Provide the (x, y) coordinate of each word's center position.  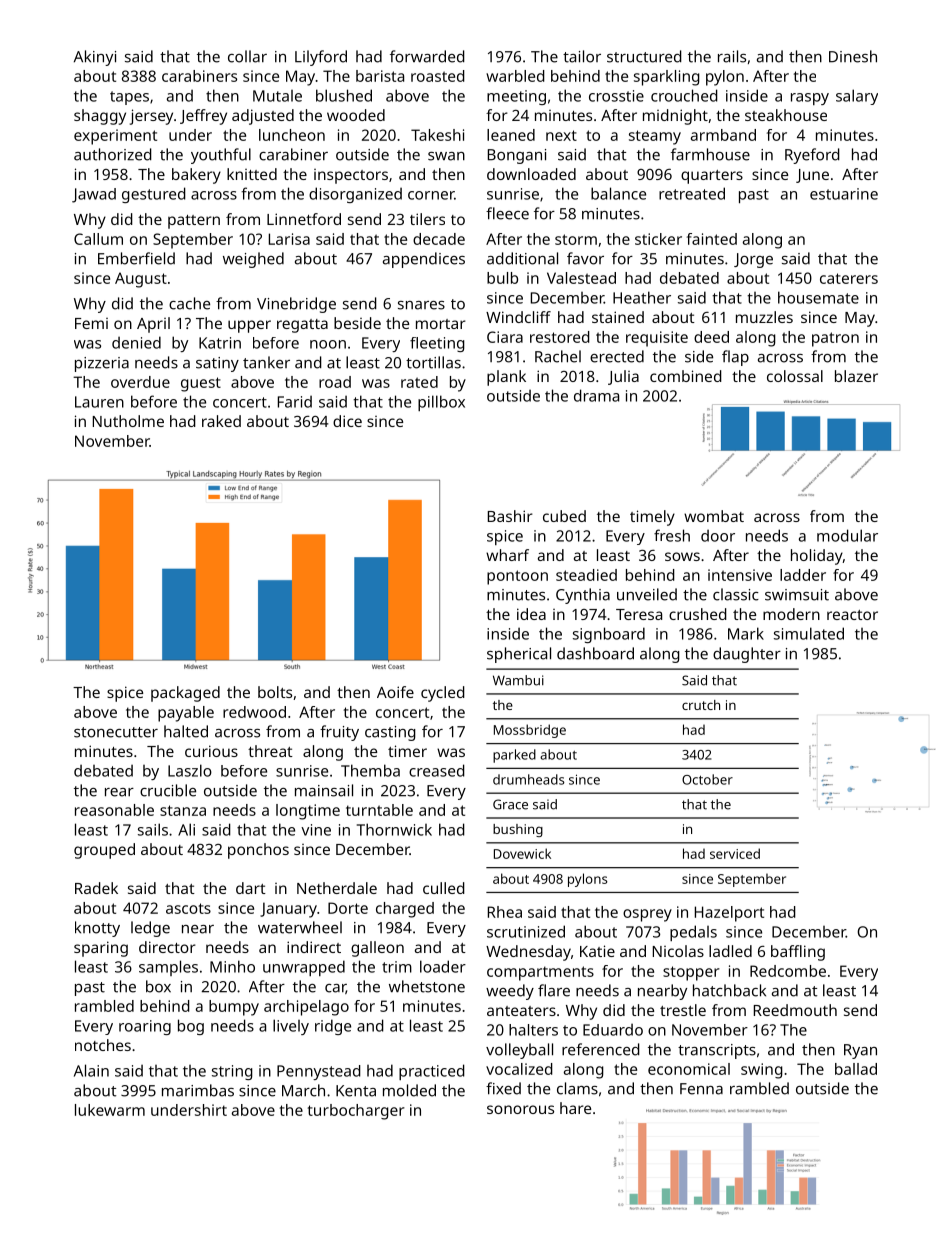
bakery (196, 176)
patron (835, 339)
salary (857, 97)
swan (446, 156)
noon (328, 344)
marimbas (198, 1090)
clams (577, 1088)
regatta (302, 326)
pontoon (517, 577)
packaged (185, 694)
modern (791, 614)
